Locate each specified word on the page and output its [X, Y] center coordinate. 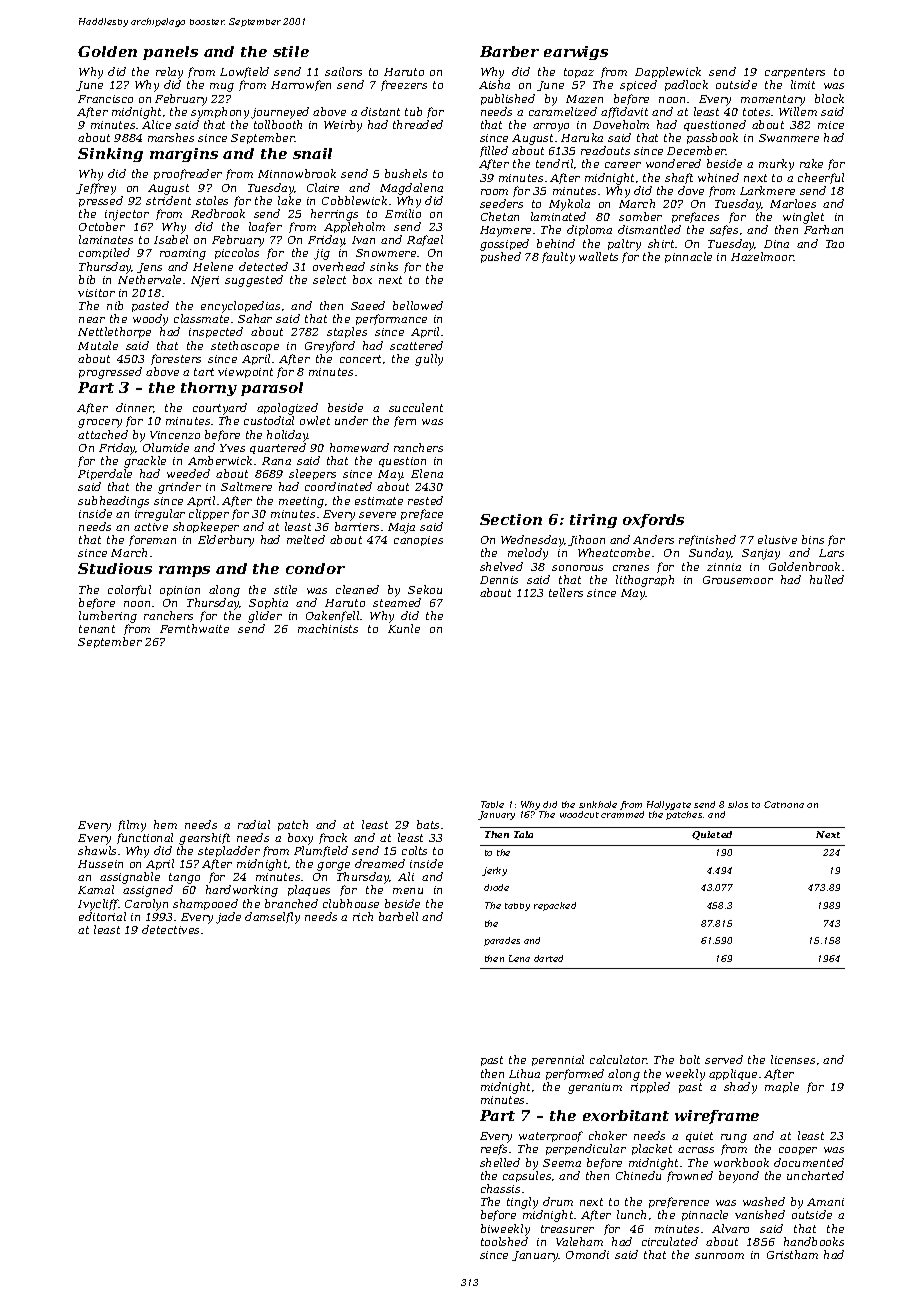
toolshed [504, 1241]
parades [502, 941]
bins [813, 539]
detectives [170, 929]
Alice [156, 124]
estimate [379, 501]
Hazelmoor [762, 256]
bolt [690, 1059]
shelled [500, 1162]
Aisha [494, 84]
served [724, 1059]
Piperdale [105, 474]
